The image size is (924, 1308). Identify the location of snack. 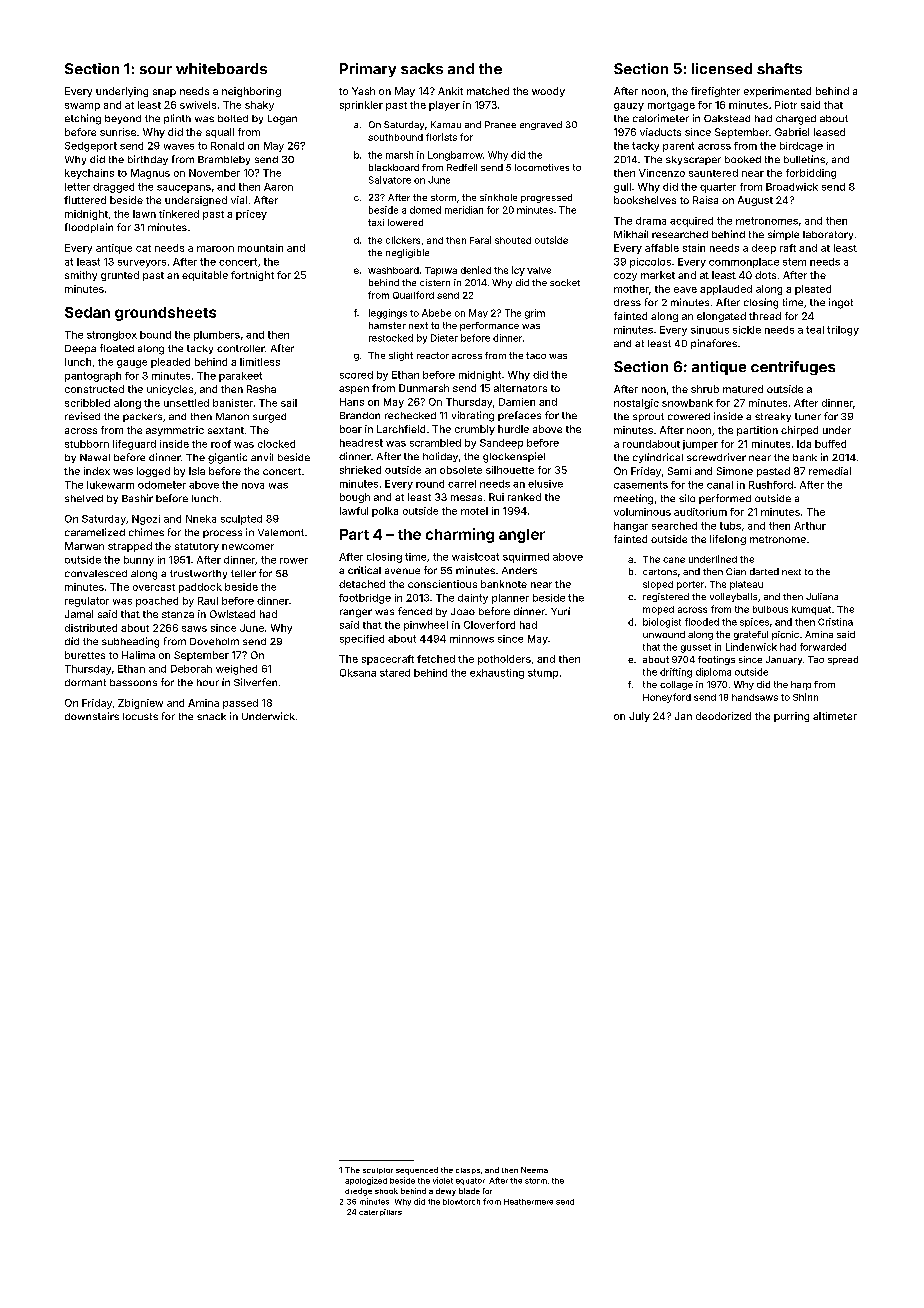
(211, 716).
